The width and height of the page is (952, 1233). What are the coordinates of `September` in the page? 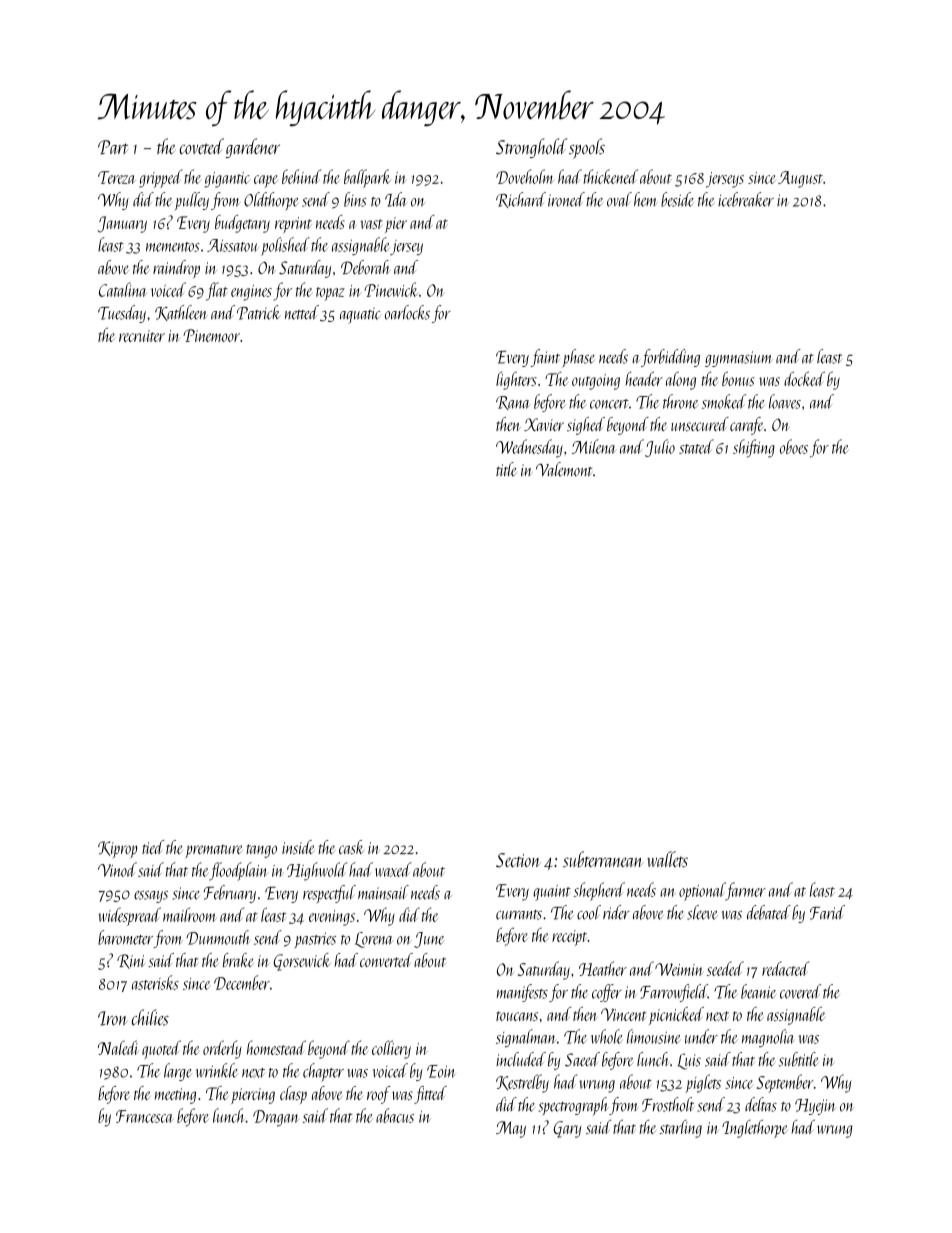 It's located at (785, 1083).
